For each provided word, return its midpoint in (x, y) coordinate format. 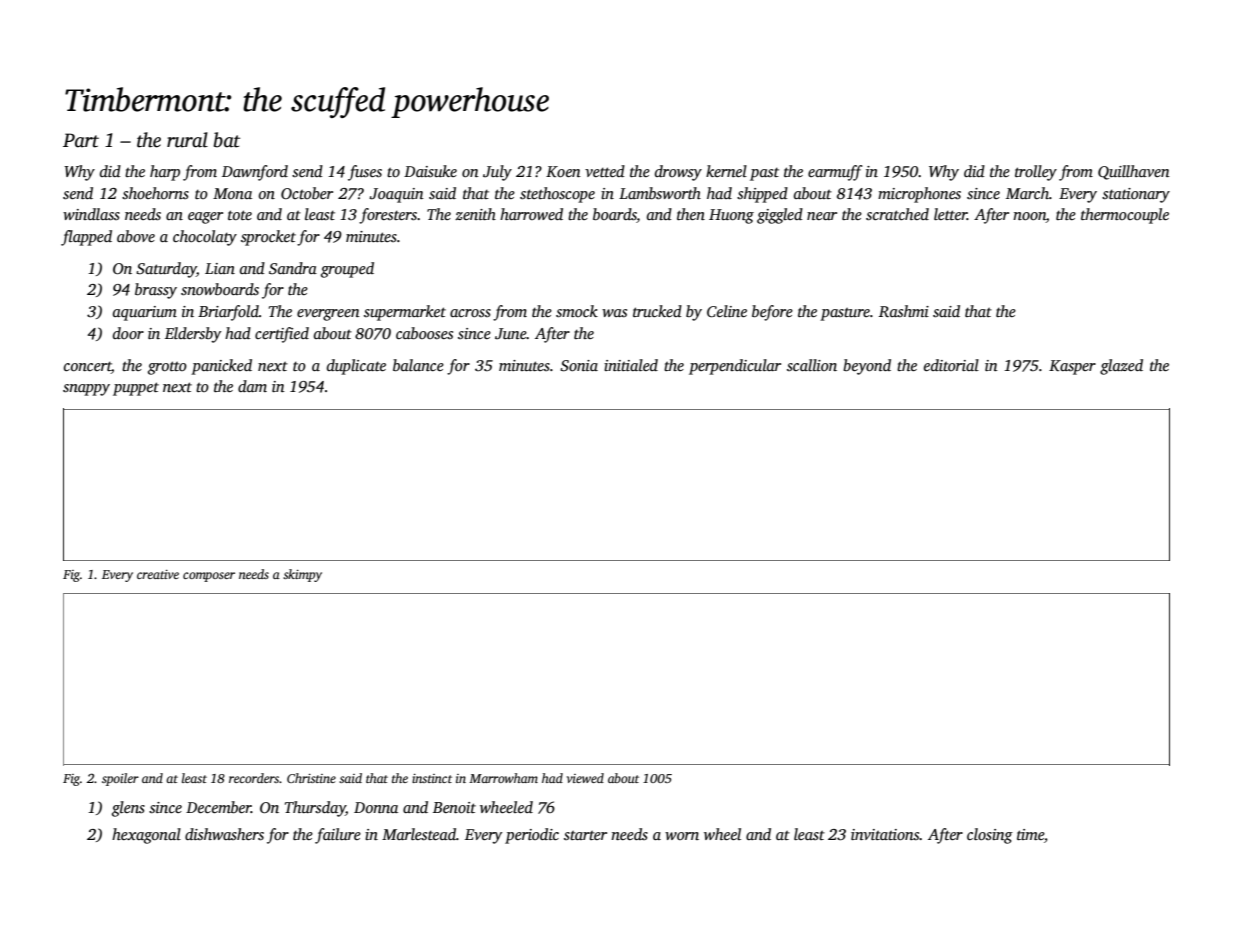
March (1027, 193)
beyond (867, 367)
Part (81, 140)
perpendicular (735, 367)
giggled (780, 216)
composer (209, 577)
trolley (1036, 173)
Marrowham (503, 778)
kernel (726, 171)
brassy (156, 291)
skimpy (302, 575)
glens (128, 809)
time (1030, 834)
